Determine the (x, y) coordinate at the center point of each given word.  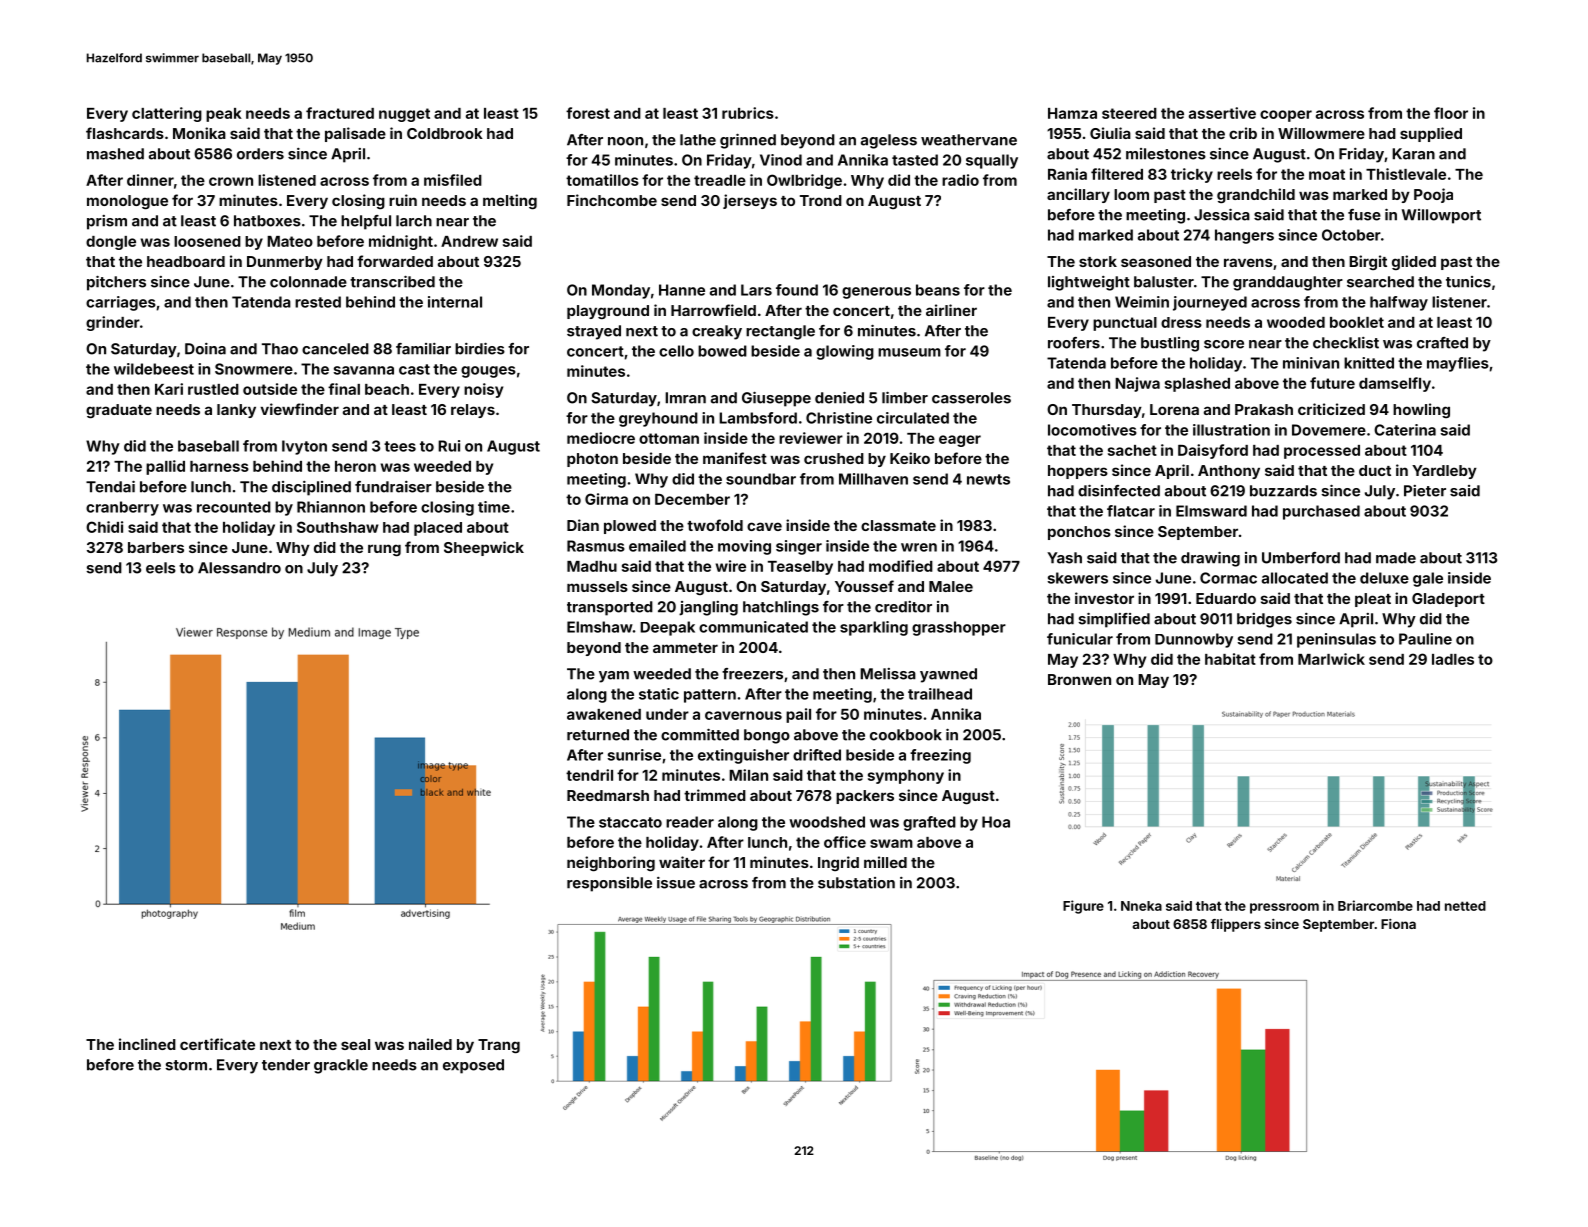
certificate (217, 1044)
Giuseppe (776, 399)
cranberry (122, 508)
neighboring (611, 863)
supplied (1431, 134)
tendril (589, 775)
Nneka (1141, 906)
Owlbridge (804, 181)
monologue (127, 202)
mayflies (1458, 364)
